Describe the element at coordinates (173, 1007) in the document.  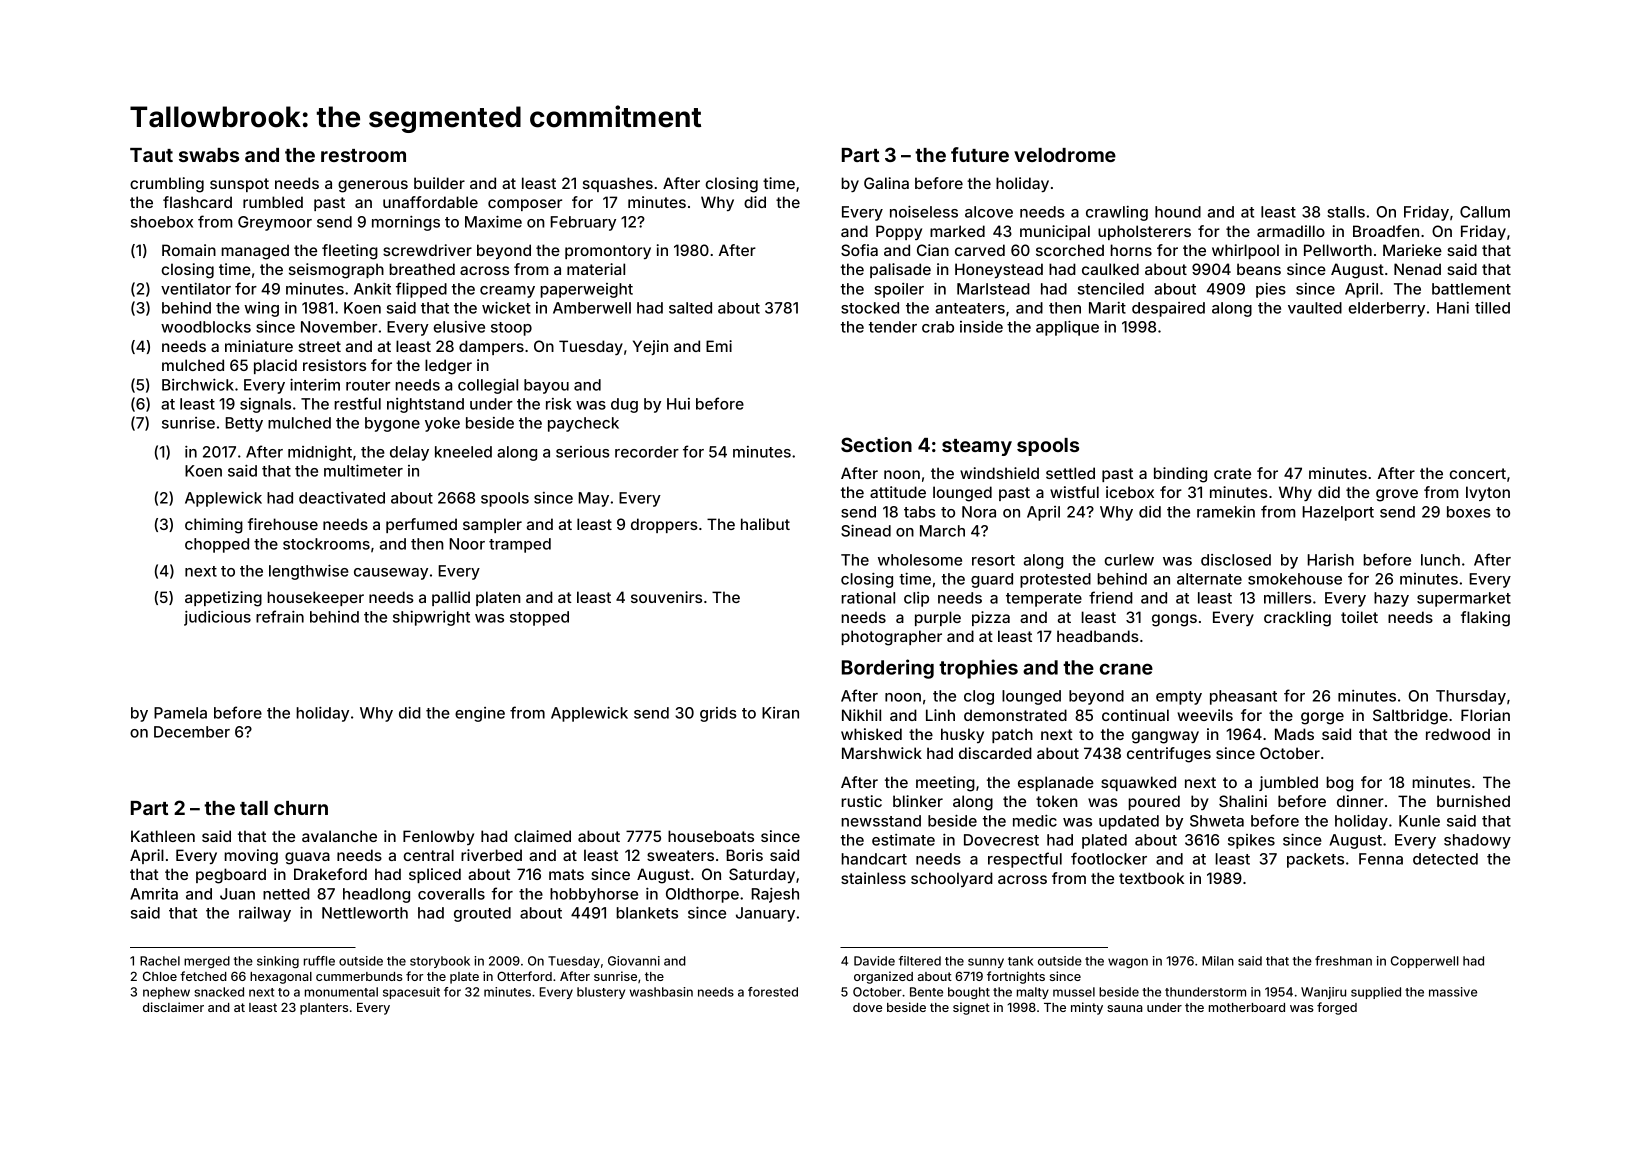
I see `disclaimer` at that location.
